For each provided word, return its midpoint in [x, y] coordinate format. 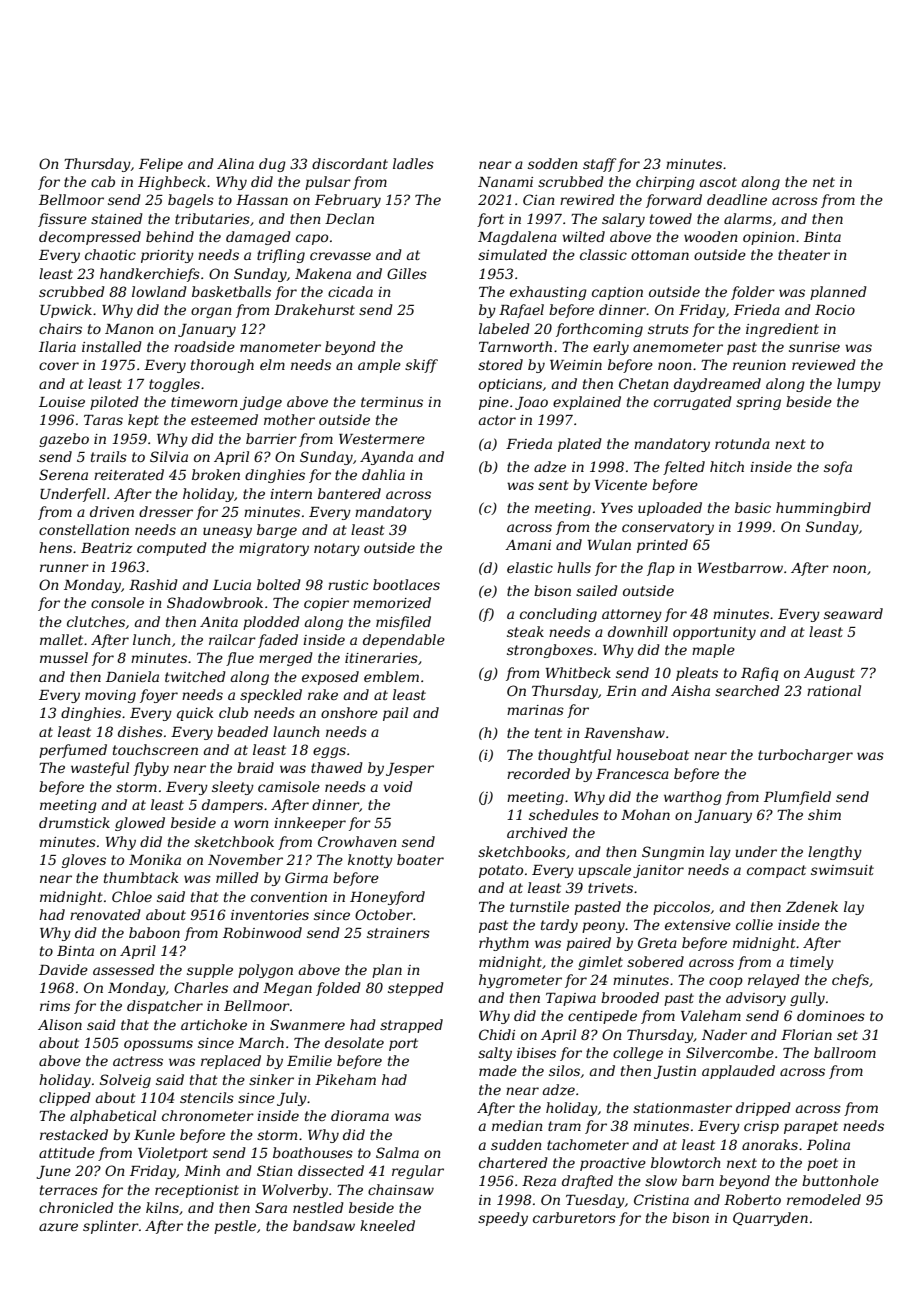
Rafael [521, 311]
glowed [140, 824]
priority [167, 256]
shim [824, 814]
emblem [391, 676]
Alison [60, 1024]
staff [599, 165]
